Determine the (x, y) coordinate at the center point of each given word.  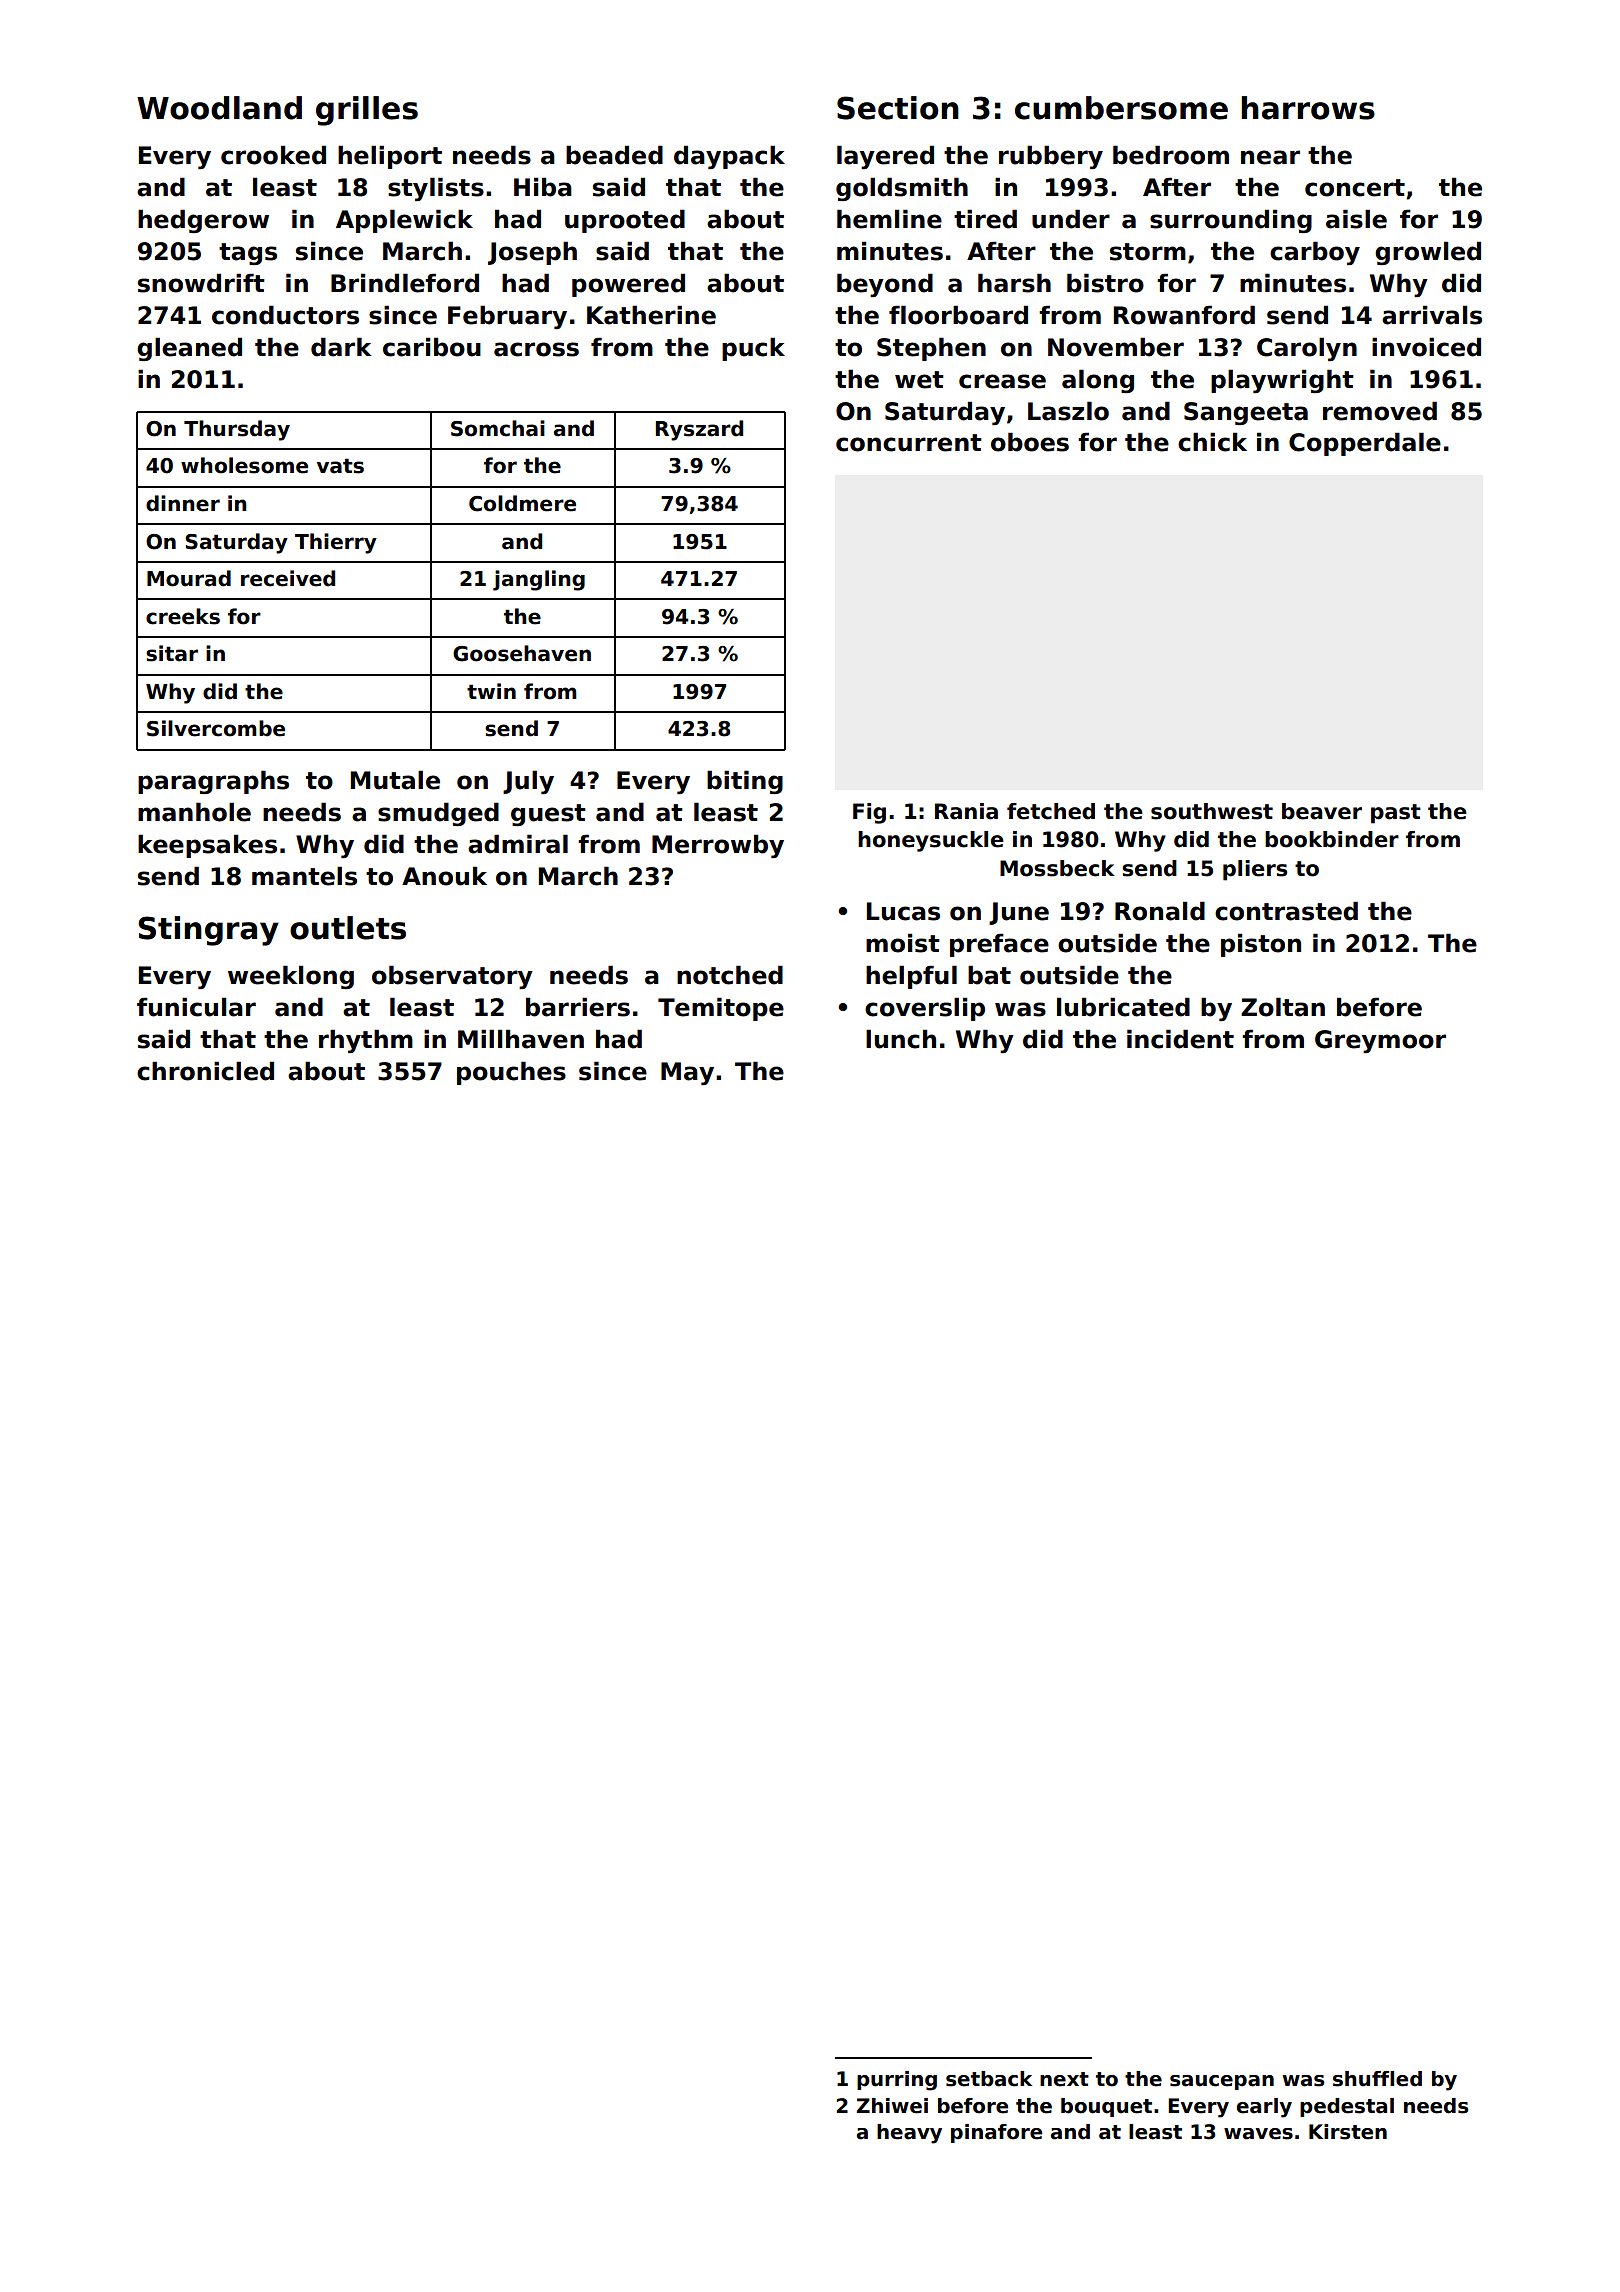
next (1064, 2079)
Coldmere (522, 503)
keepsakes (207, 846)
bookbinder (1332, 839)
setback (989, 2079)
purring (897, 2081)
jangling (539, 580)
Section (898, 108)
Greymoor (1380, 1041)
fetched (1051, 811)
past (1396, 814)
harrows (1308, 108)
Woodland (219, 108)
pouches (511, 1073)
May (687, 1073)
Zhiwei (892, 2106)
